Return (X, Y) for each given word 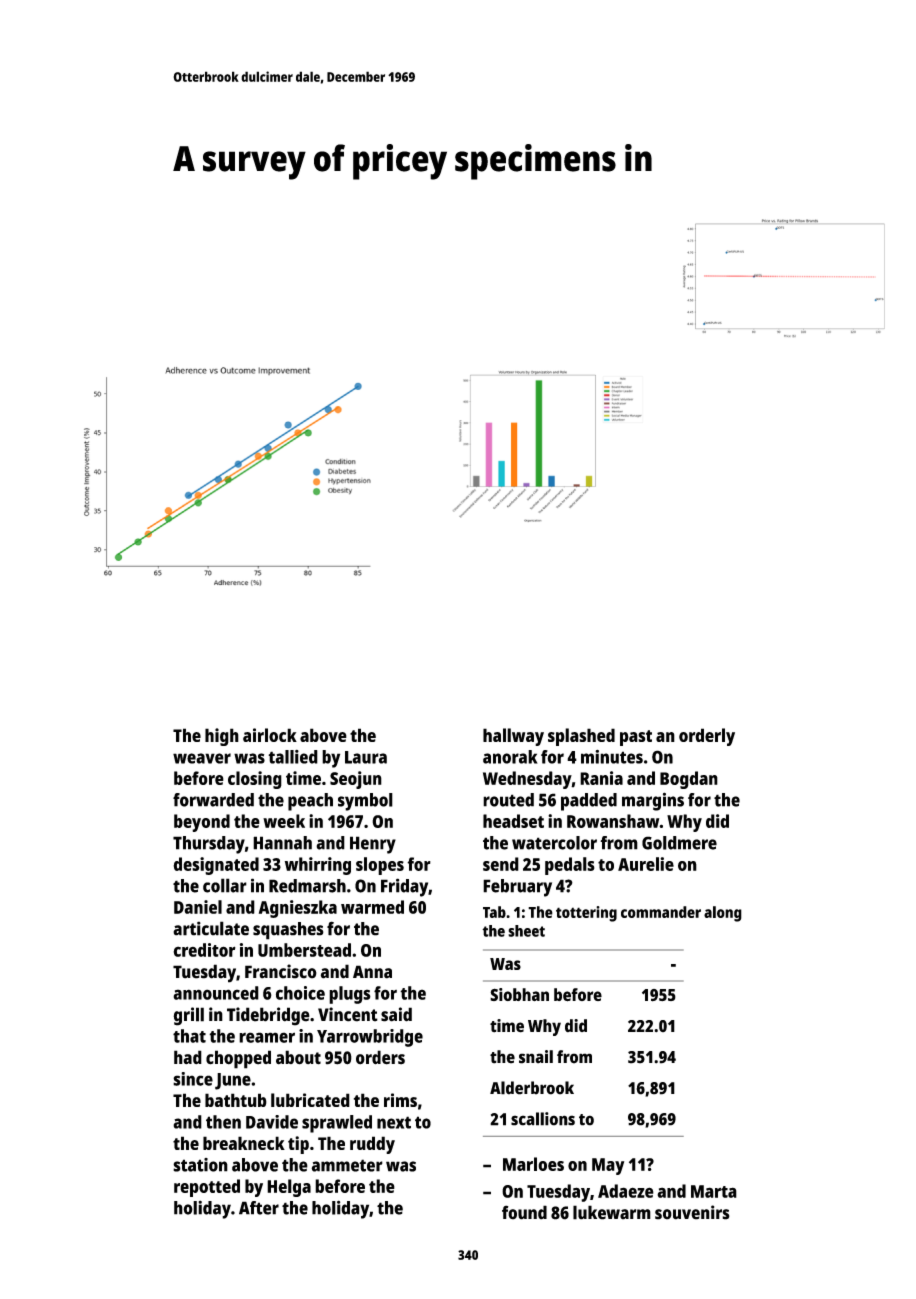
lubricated (310, 1100)
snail (536, 1057)
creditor (204, 950)
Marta (714, 1191)
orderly (707, 737)
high (222, 737)
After (259, 1208)
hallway (513, 737)
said (396, 1014)
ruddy (372, 1145)
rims (400, 1100)
